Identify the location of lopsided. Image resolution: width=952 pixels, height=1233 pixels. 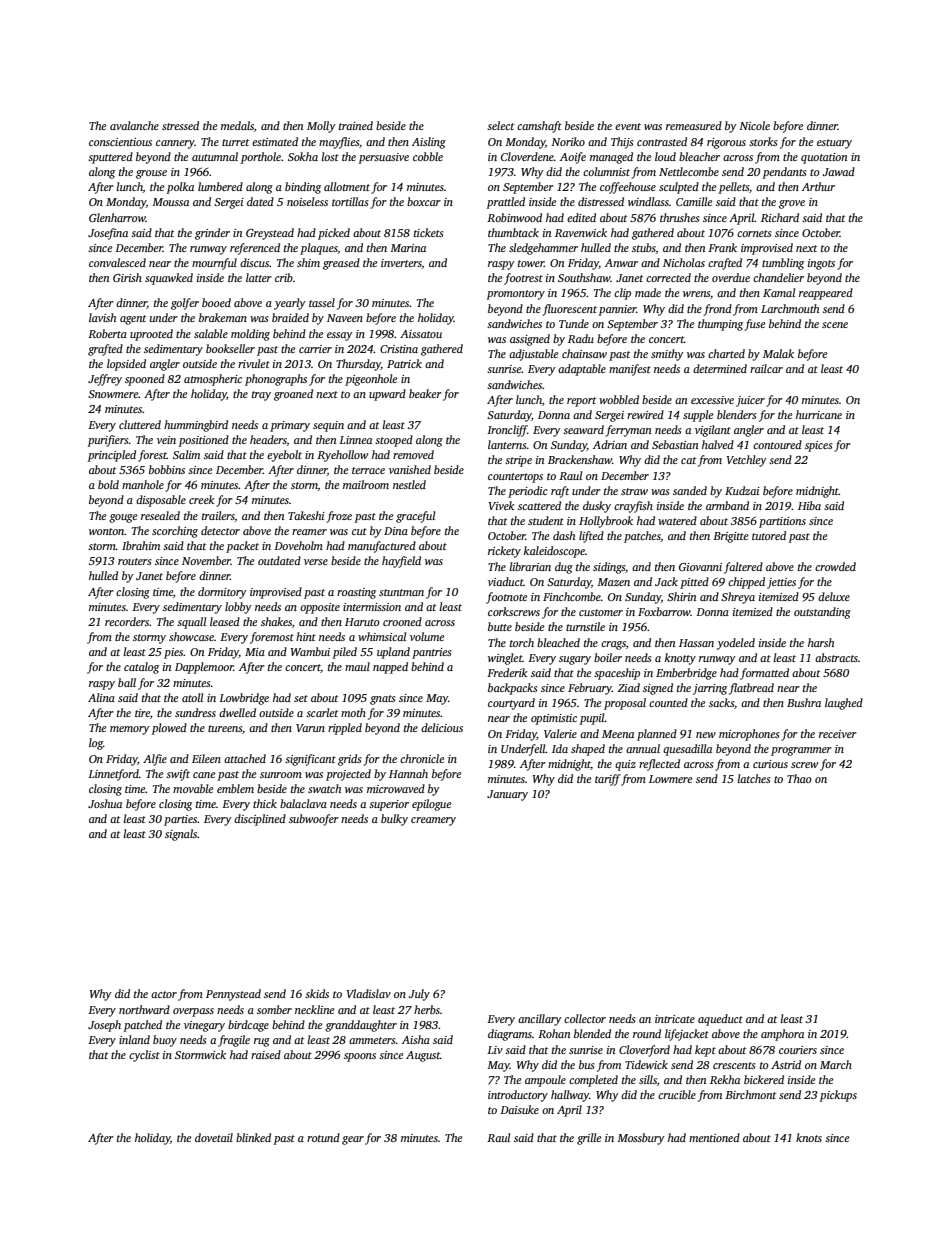
(126, 365).
